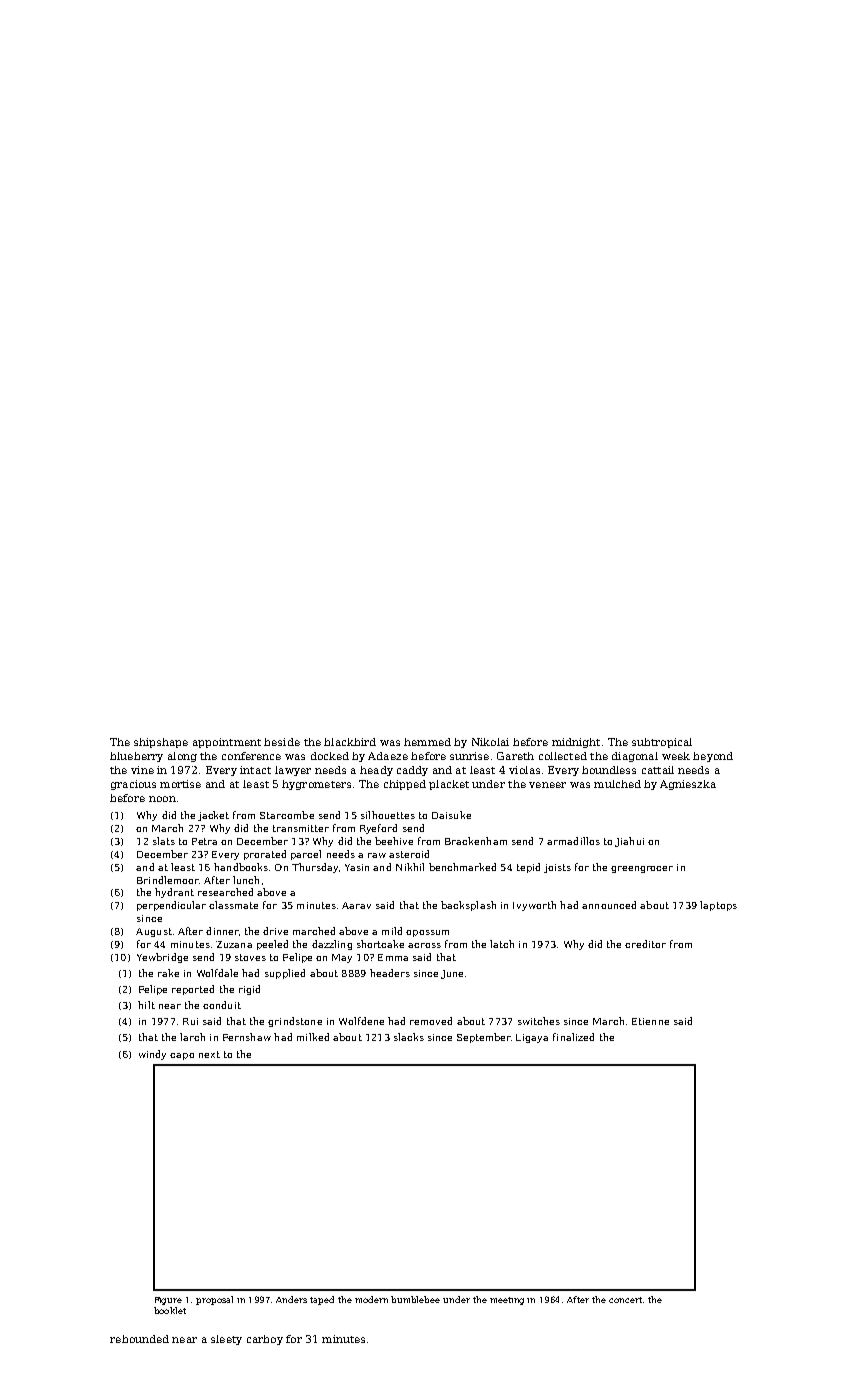 The image size is (849, 1400). I want to click on modern, so click(371, 1299).
